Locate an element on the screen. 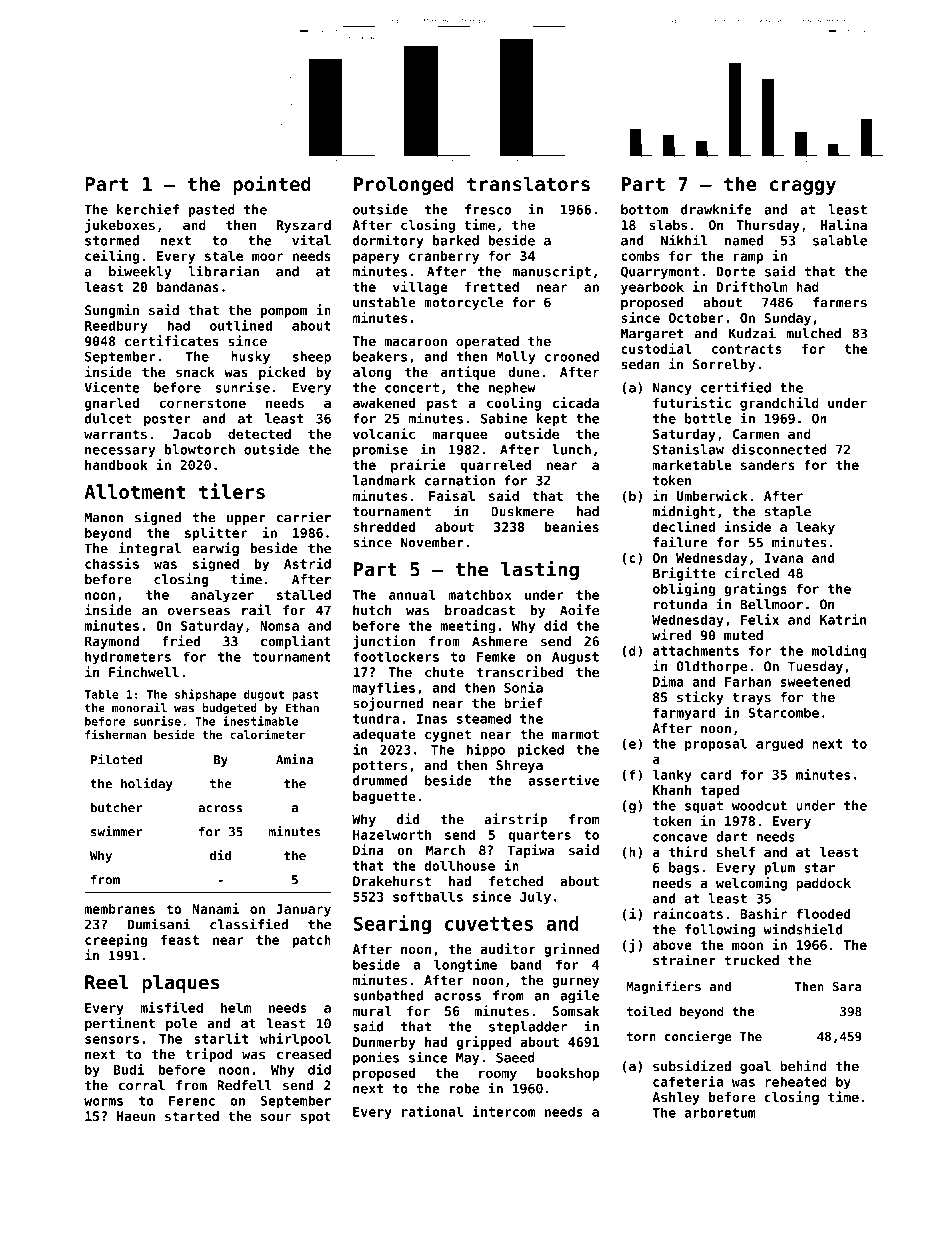 Image resolution: width=952 pixels, height=1233 pixels. feast is located at coordinates (180, 939).
